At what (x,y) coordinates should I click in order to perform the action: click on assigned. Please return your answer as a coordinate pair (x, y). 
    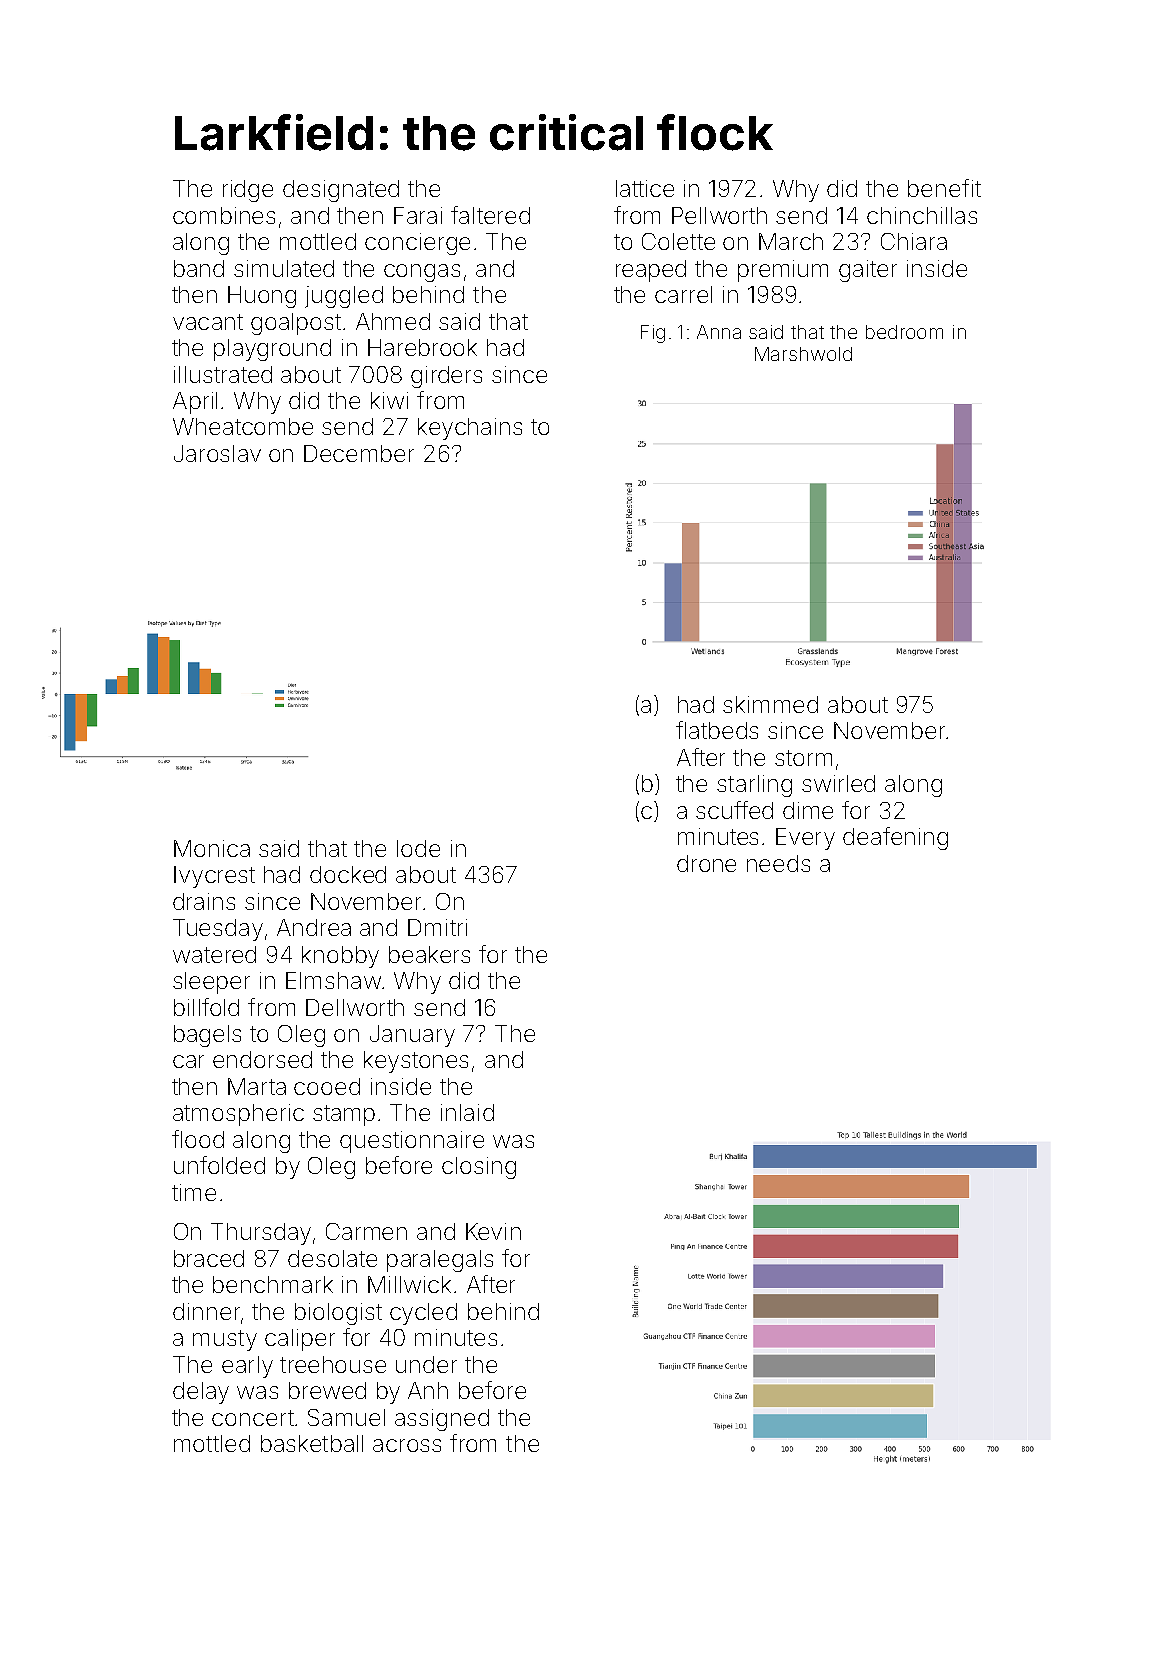
    Looking at the image, I should click on (442, 1420).
